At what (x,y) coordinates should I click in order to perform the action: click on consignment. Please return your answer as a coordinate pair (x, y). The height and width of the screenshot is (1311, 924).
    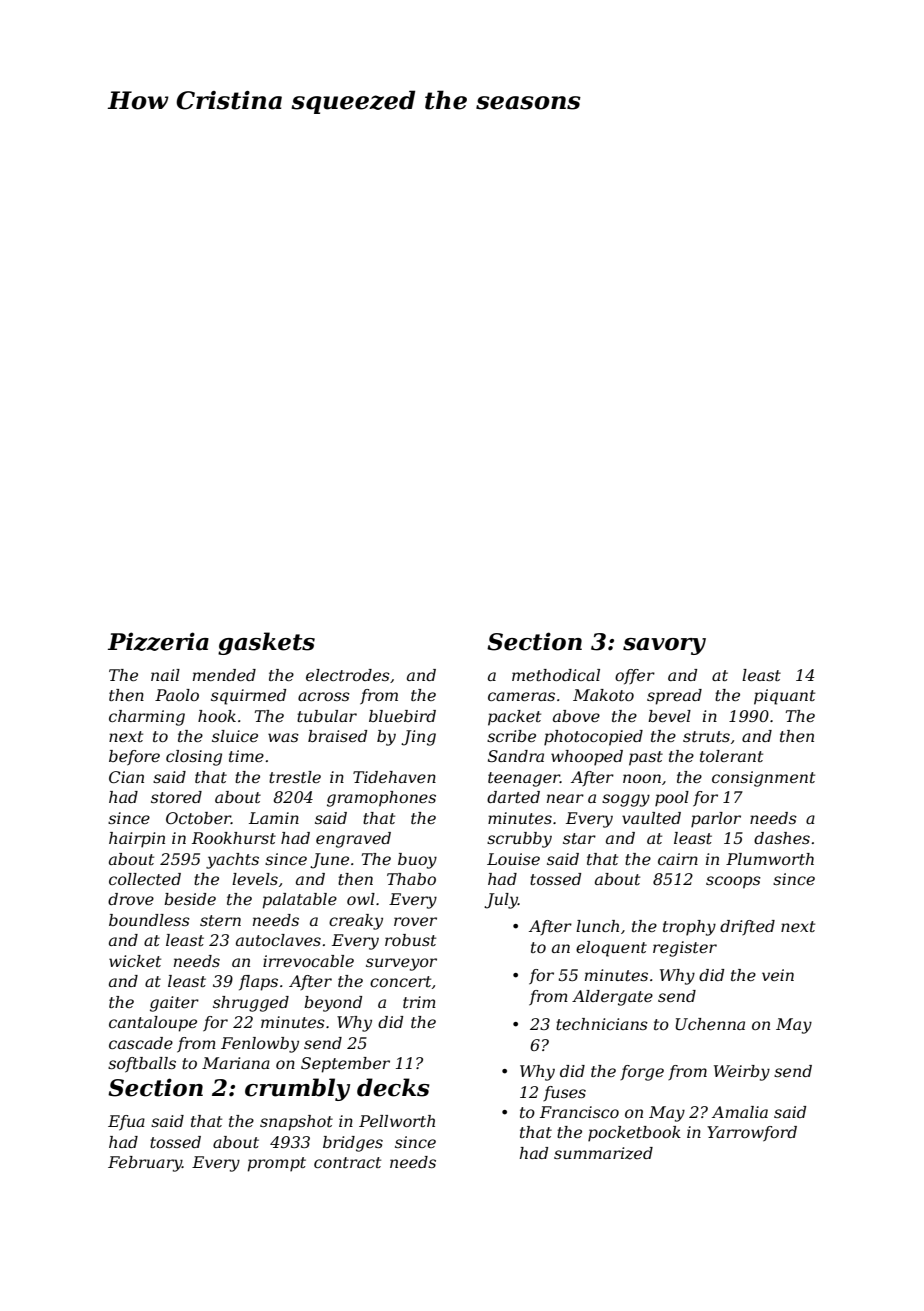
    Looking at the image, I should click on (763, 779).
